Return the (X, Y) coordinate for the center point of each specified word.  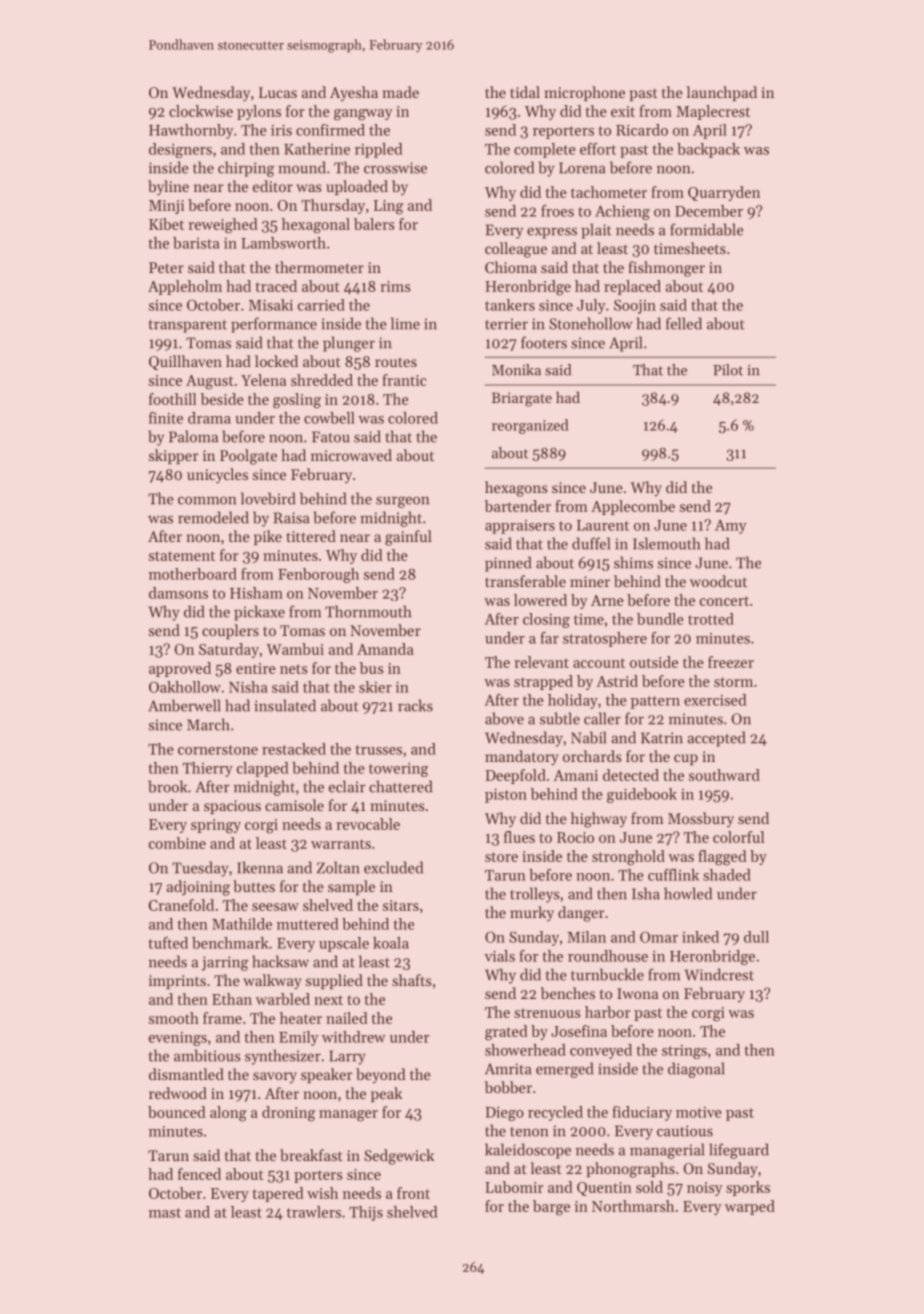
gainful (408, 538)
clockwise (201, 111)
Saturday (229, 650)
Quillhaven (185, 362)
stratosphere (605, 639)
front (413, 1193)
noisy (705, 1189)
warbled (283, 999)
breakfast (311, 1155)
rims (395, 286)
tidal (525, 92)
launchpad (722, 93)
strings (684, 1052)
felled (684, 323)
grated (506, 1033)
